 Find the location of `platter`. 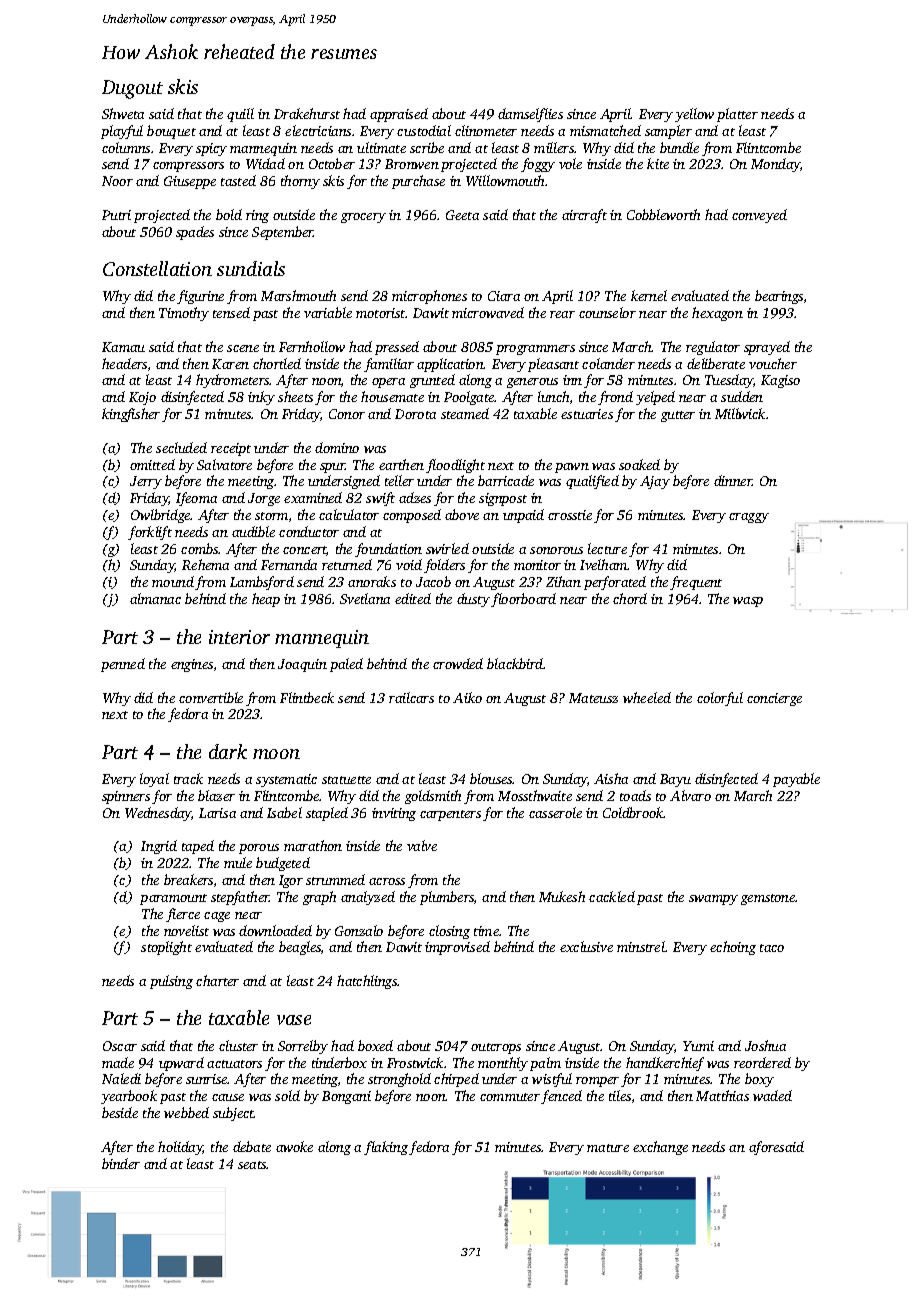

platter is located at coordinates (737, 115).
